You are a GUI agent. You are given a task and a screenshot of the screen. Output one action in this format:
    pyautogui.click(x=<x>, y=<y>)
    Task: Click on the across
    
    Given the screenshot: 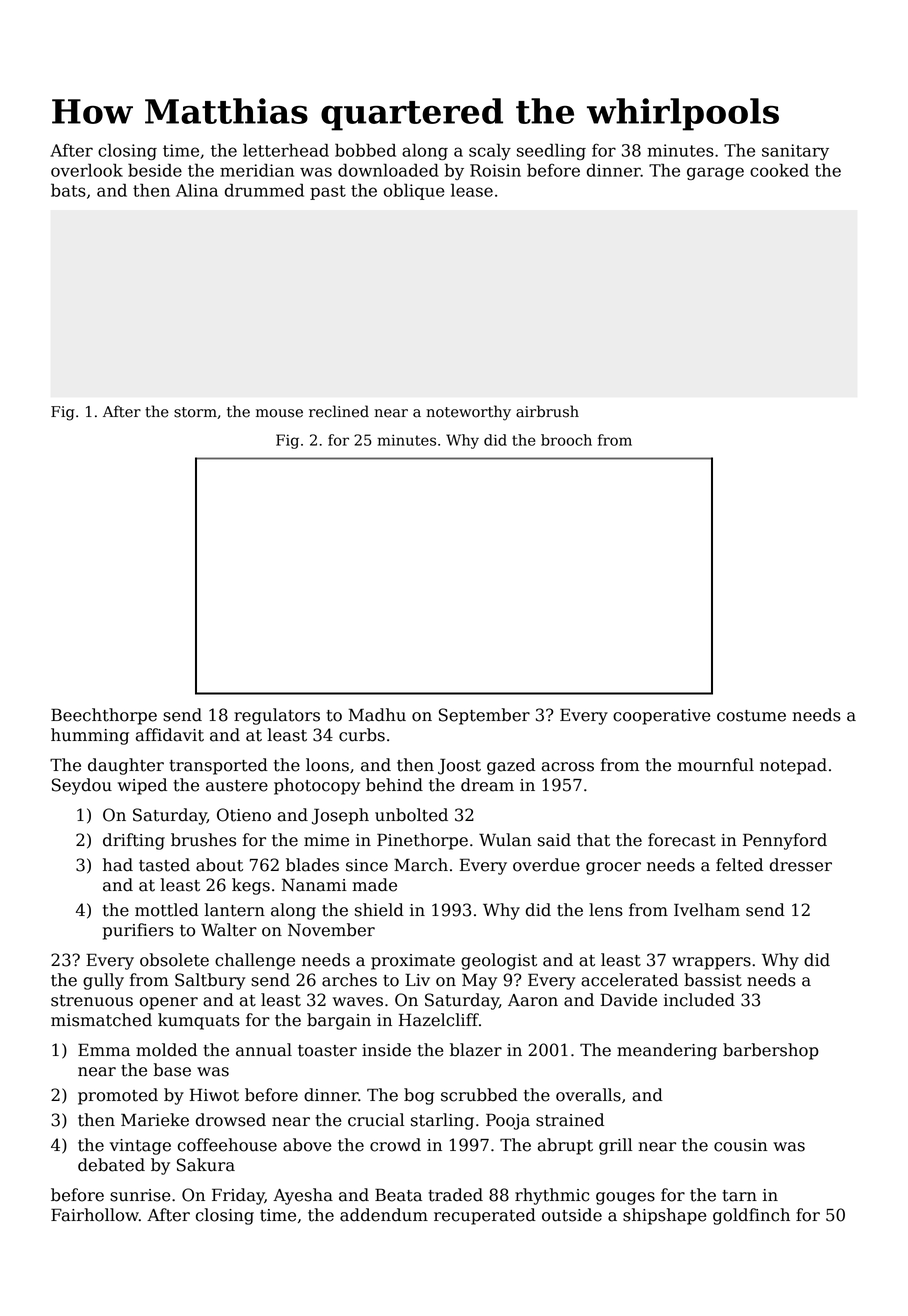 What is the action you would take?
    pyautogui.click(x=568, y=767)
